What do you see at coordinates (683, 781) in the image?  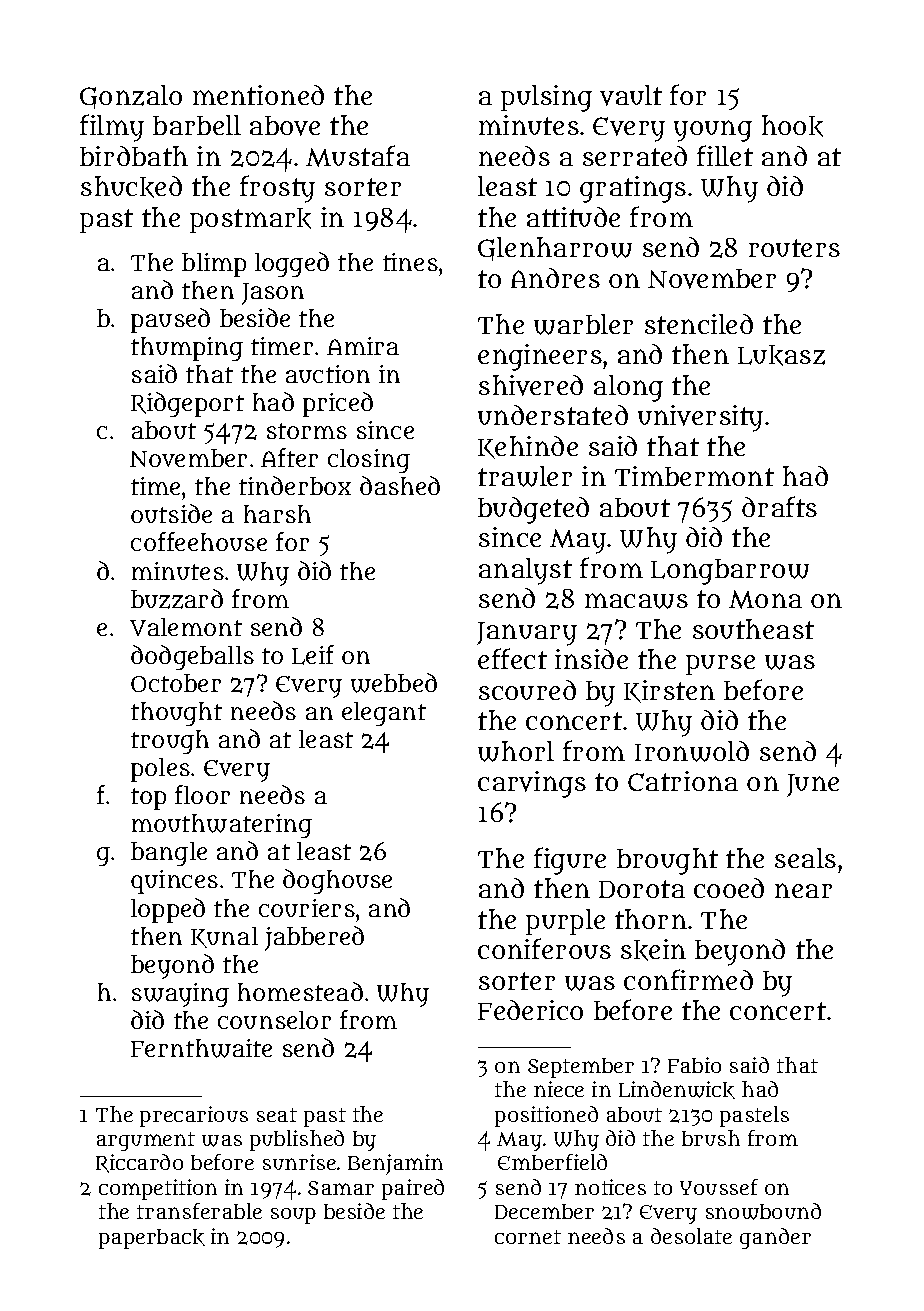 I see `Catriona` at bounding box center [683, 781].
